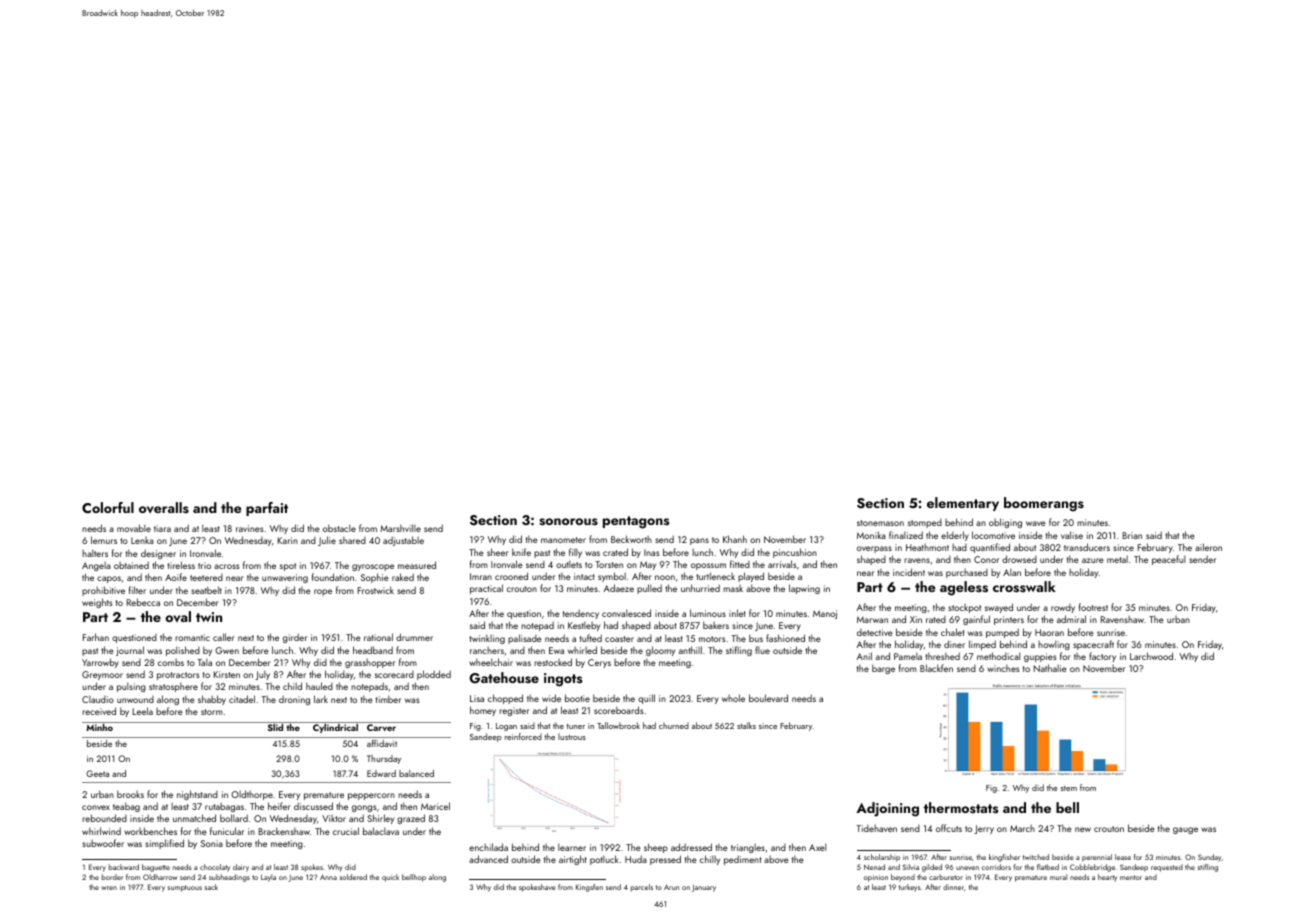 The width and height of the document is (1308, 924). What do you see at coordinates (1044, 504) in the document?
I see `boomerangs` at bounding box center [1044, 504].
